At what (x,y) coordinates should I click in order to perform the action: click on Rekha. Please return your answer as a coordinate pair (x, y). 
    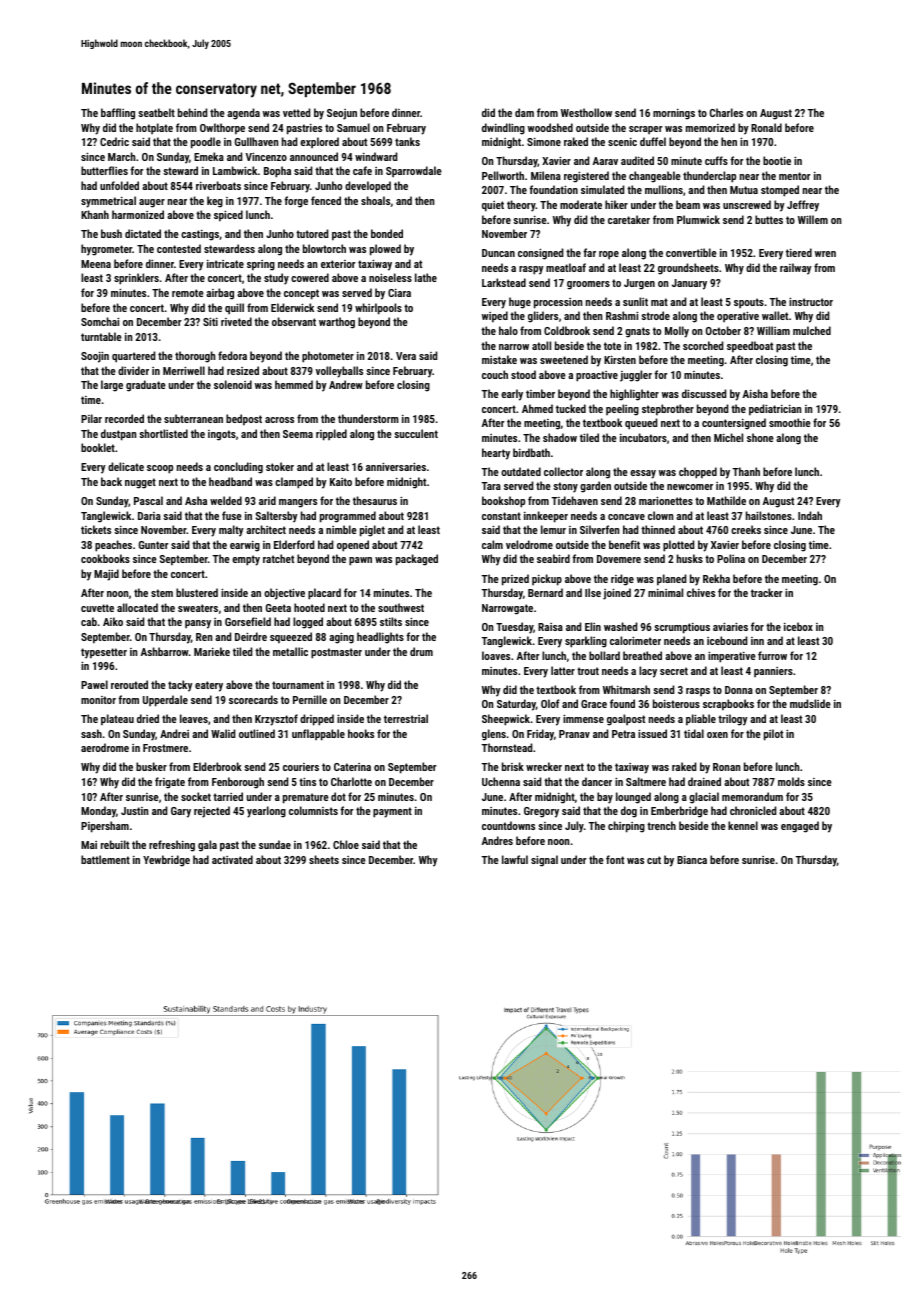
    Looking at the image, I should click on (716, 578).
